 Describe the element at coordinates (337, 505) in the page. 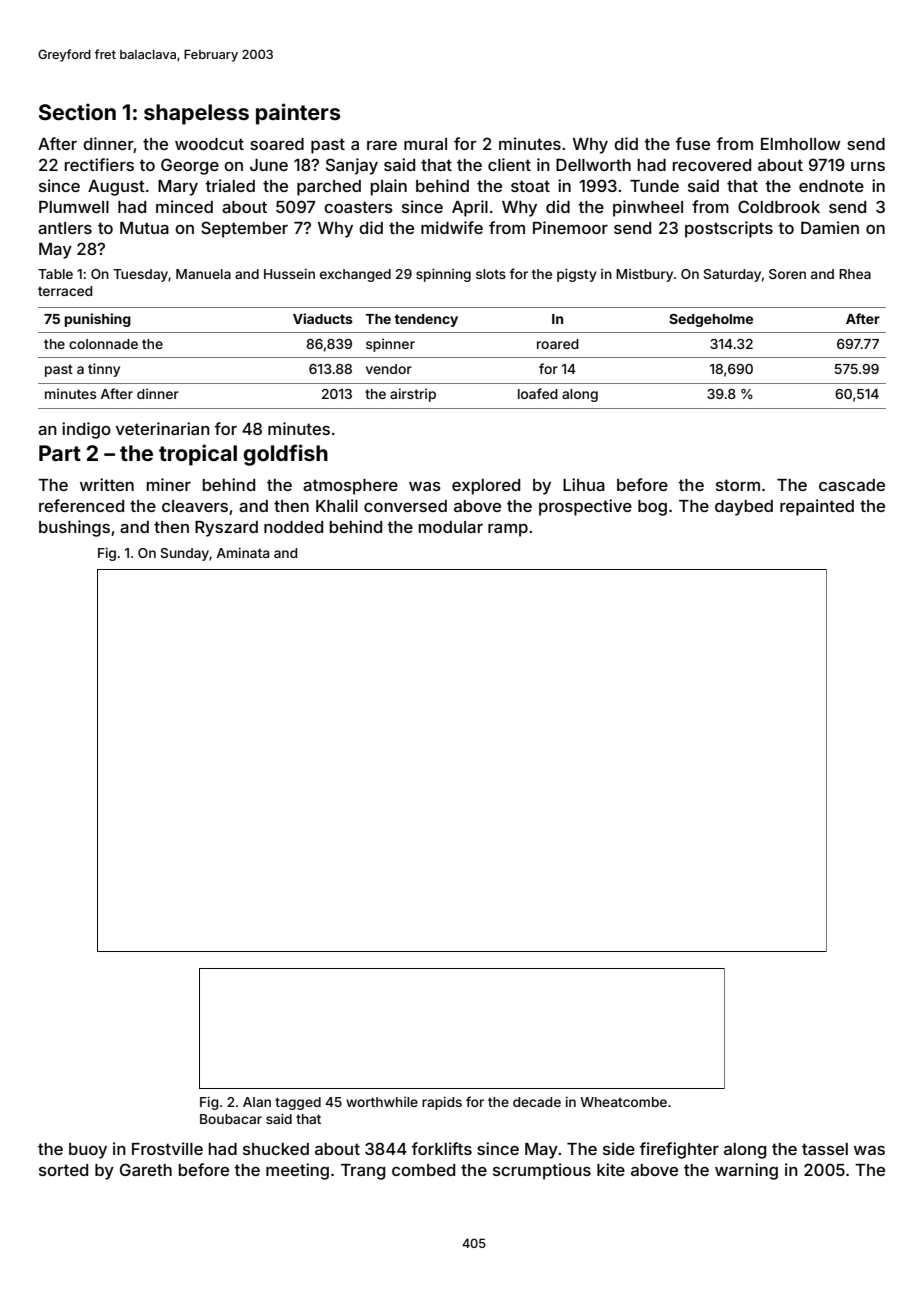

I see `Khalil` at that location.
